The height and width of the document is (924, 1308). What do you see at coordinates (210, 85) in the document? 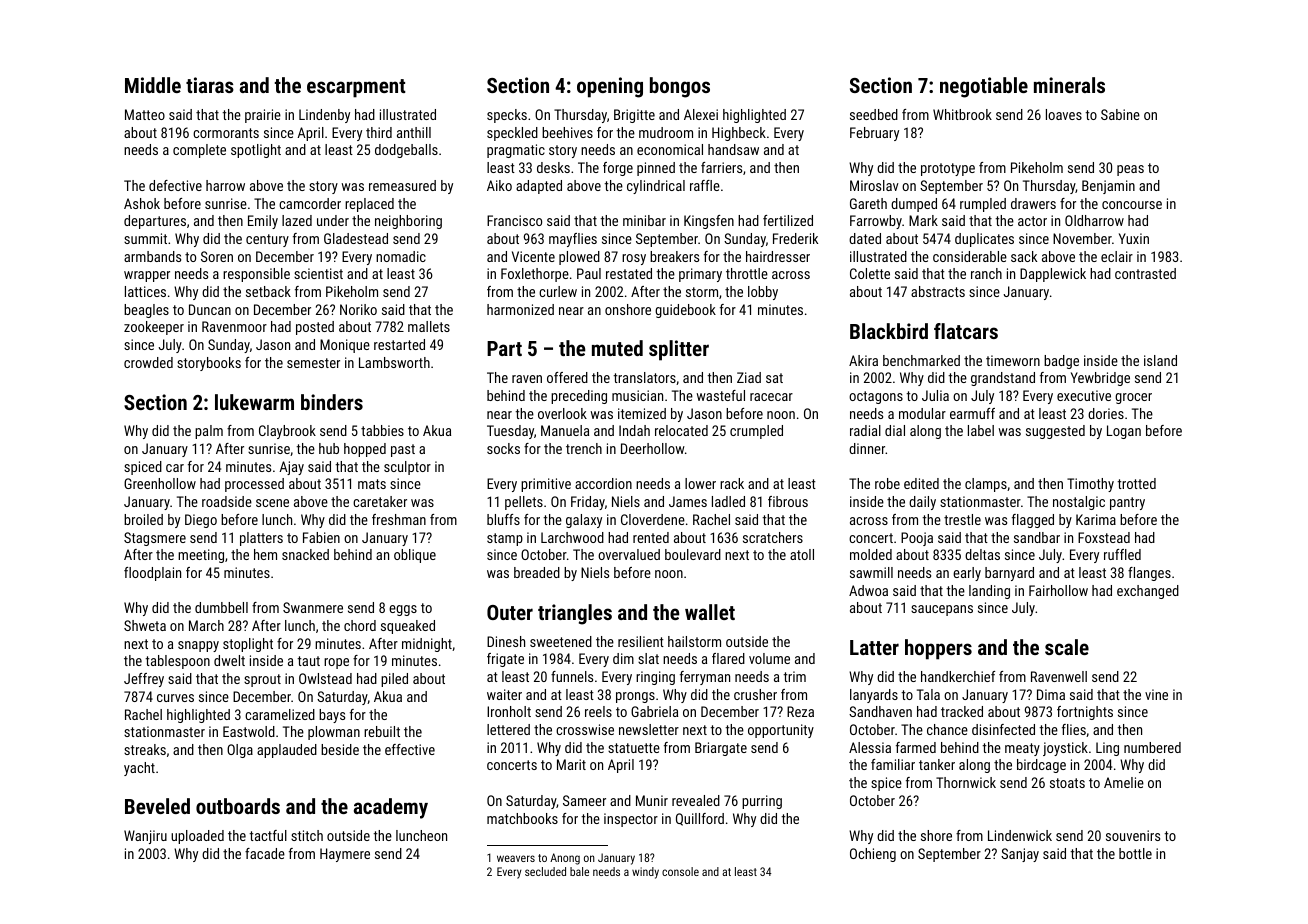
I see `tiaras` at bounding box center [210, 85].
